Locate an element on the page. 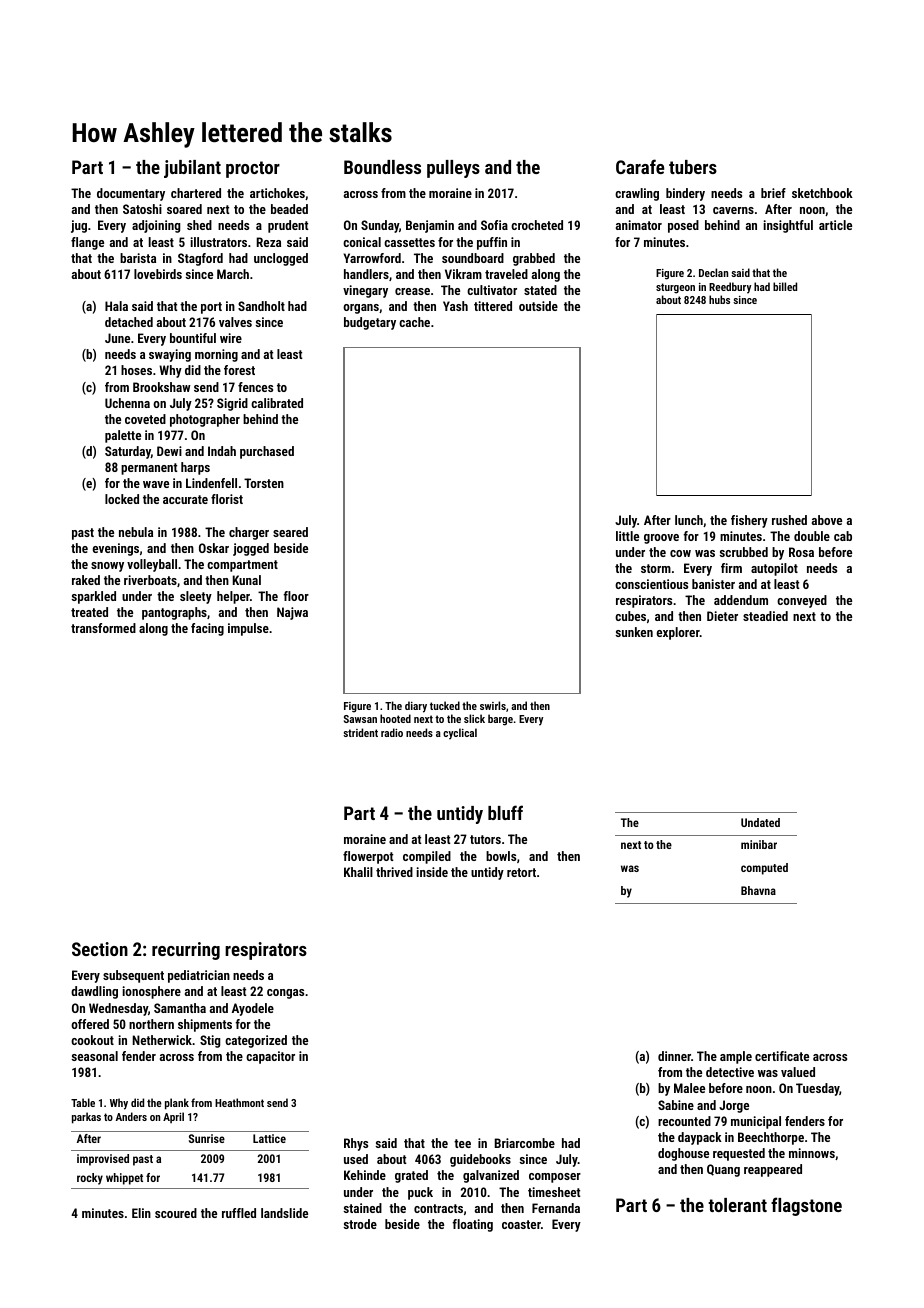  accurate is located at coordinates (185, 499).
